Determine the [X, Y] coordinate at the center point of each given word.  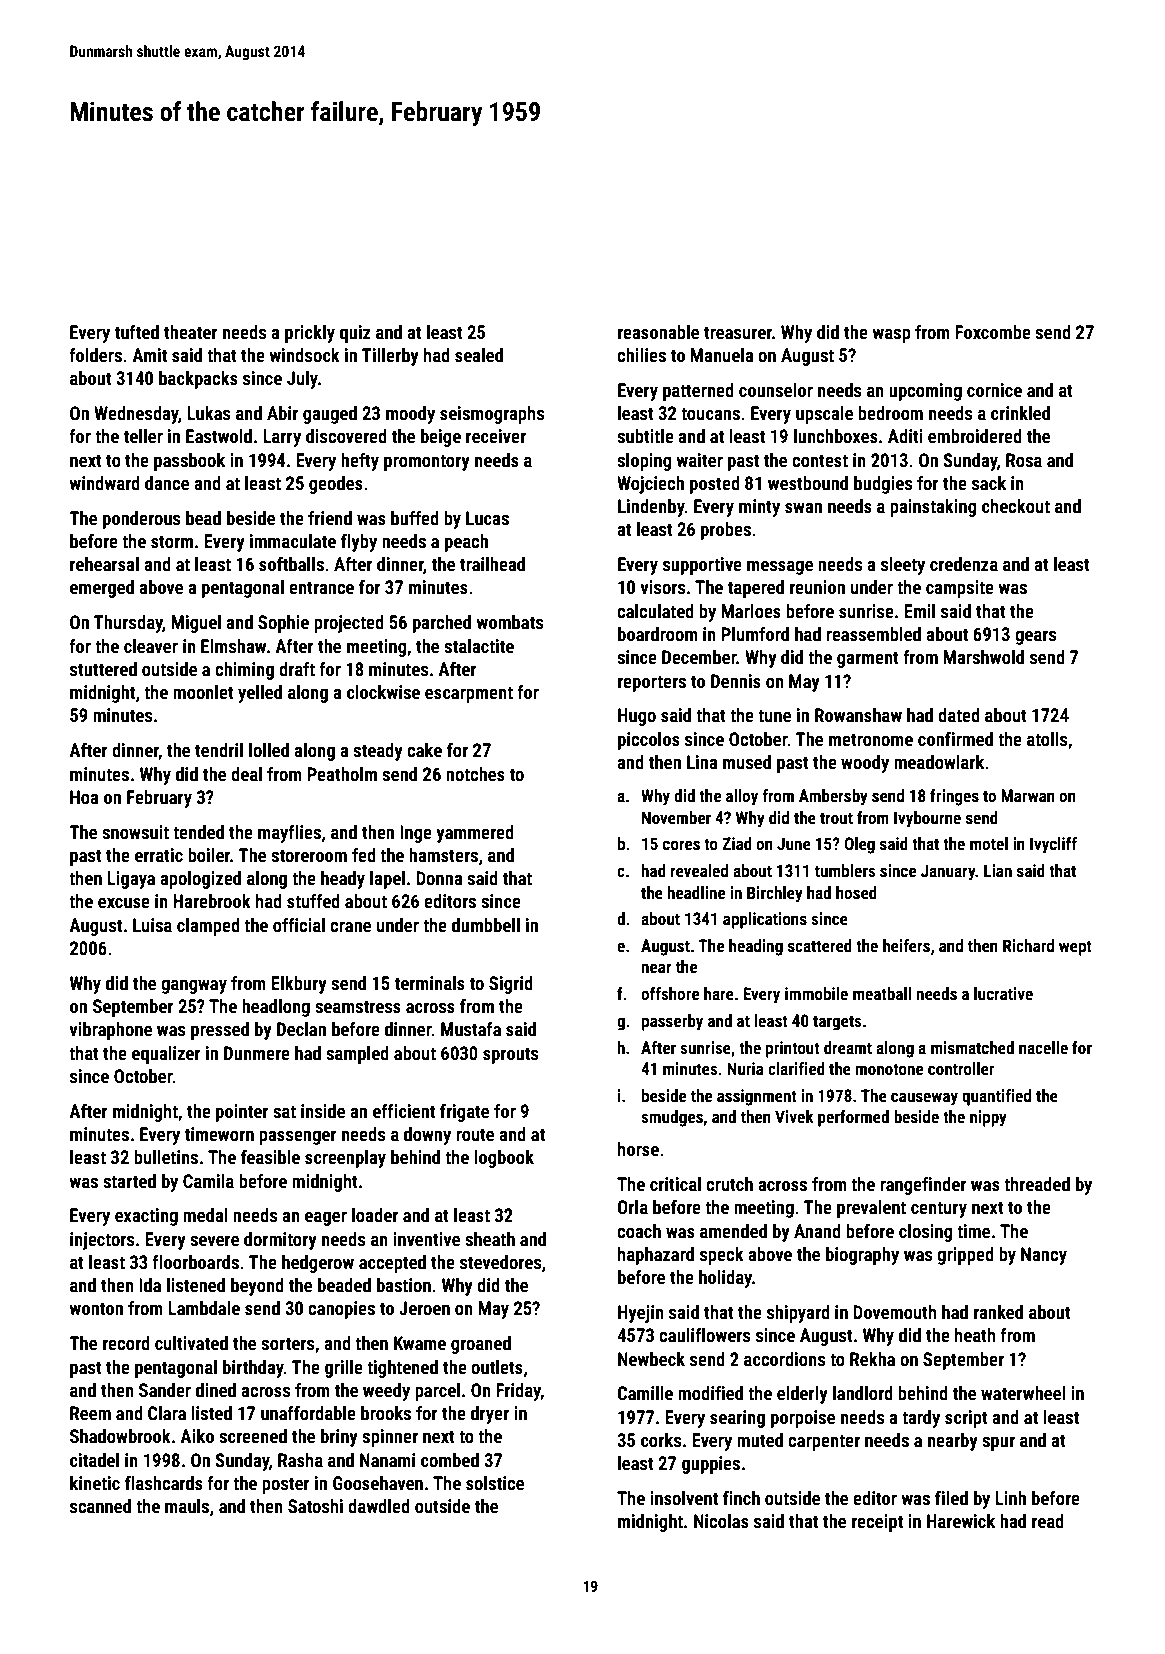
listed [211, 1413]
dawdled [379, 1506]
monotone [889, 1069]
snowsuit [135, 832]
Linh [1010, 1498]
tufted [137, 331]
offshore [670, 993]
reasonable [658, 332]
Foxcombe [993, 332]
